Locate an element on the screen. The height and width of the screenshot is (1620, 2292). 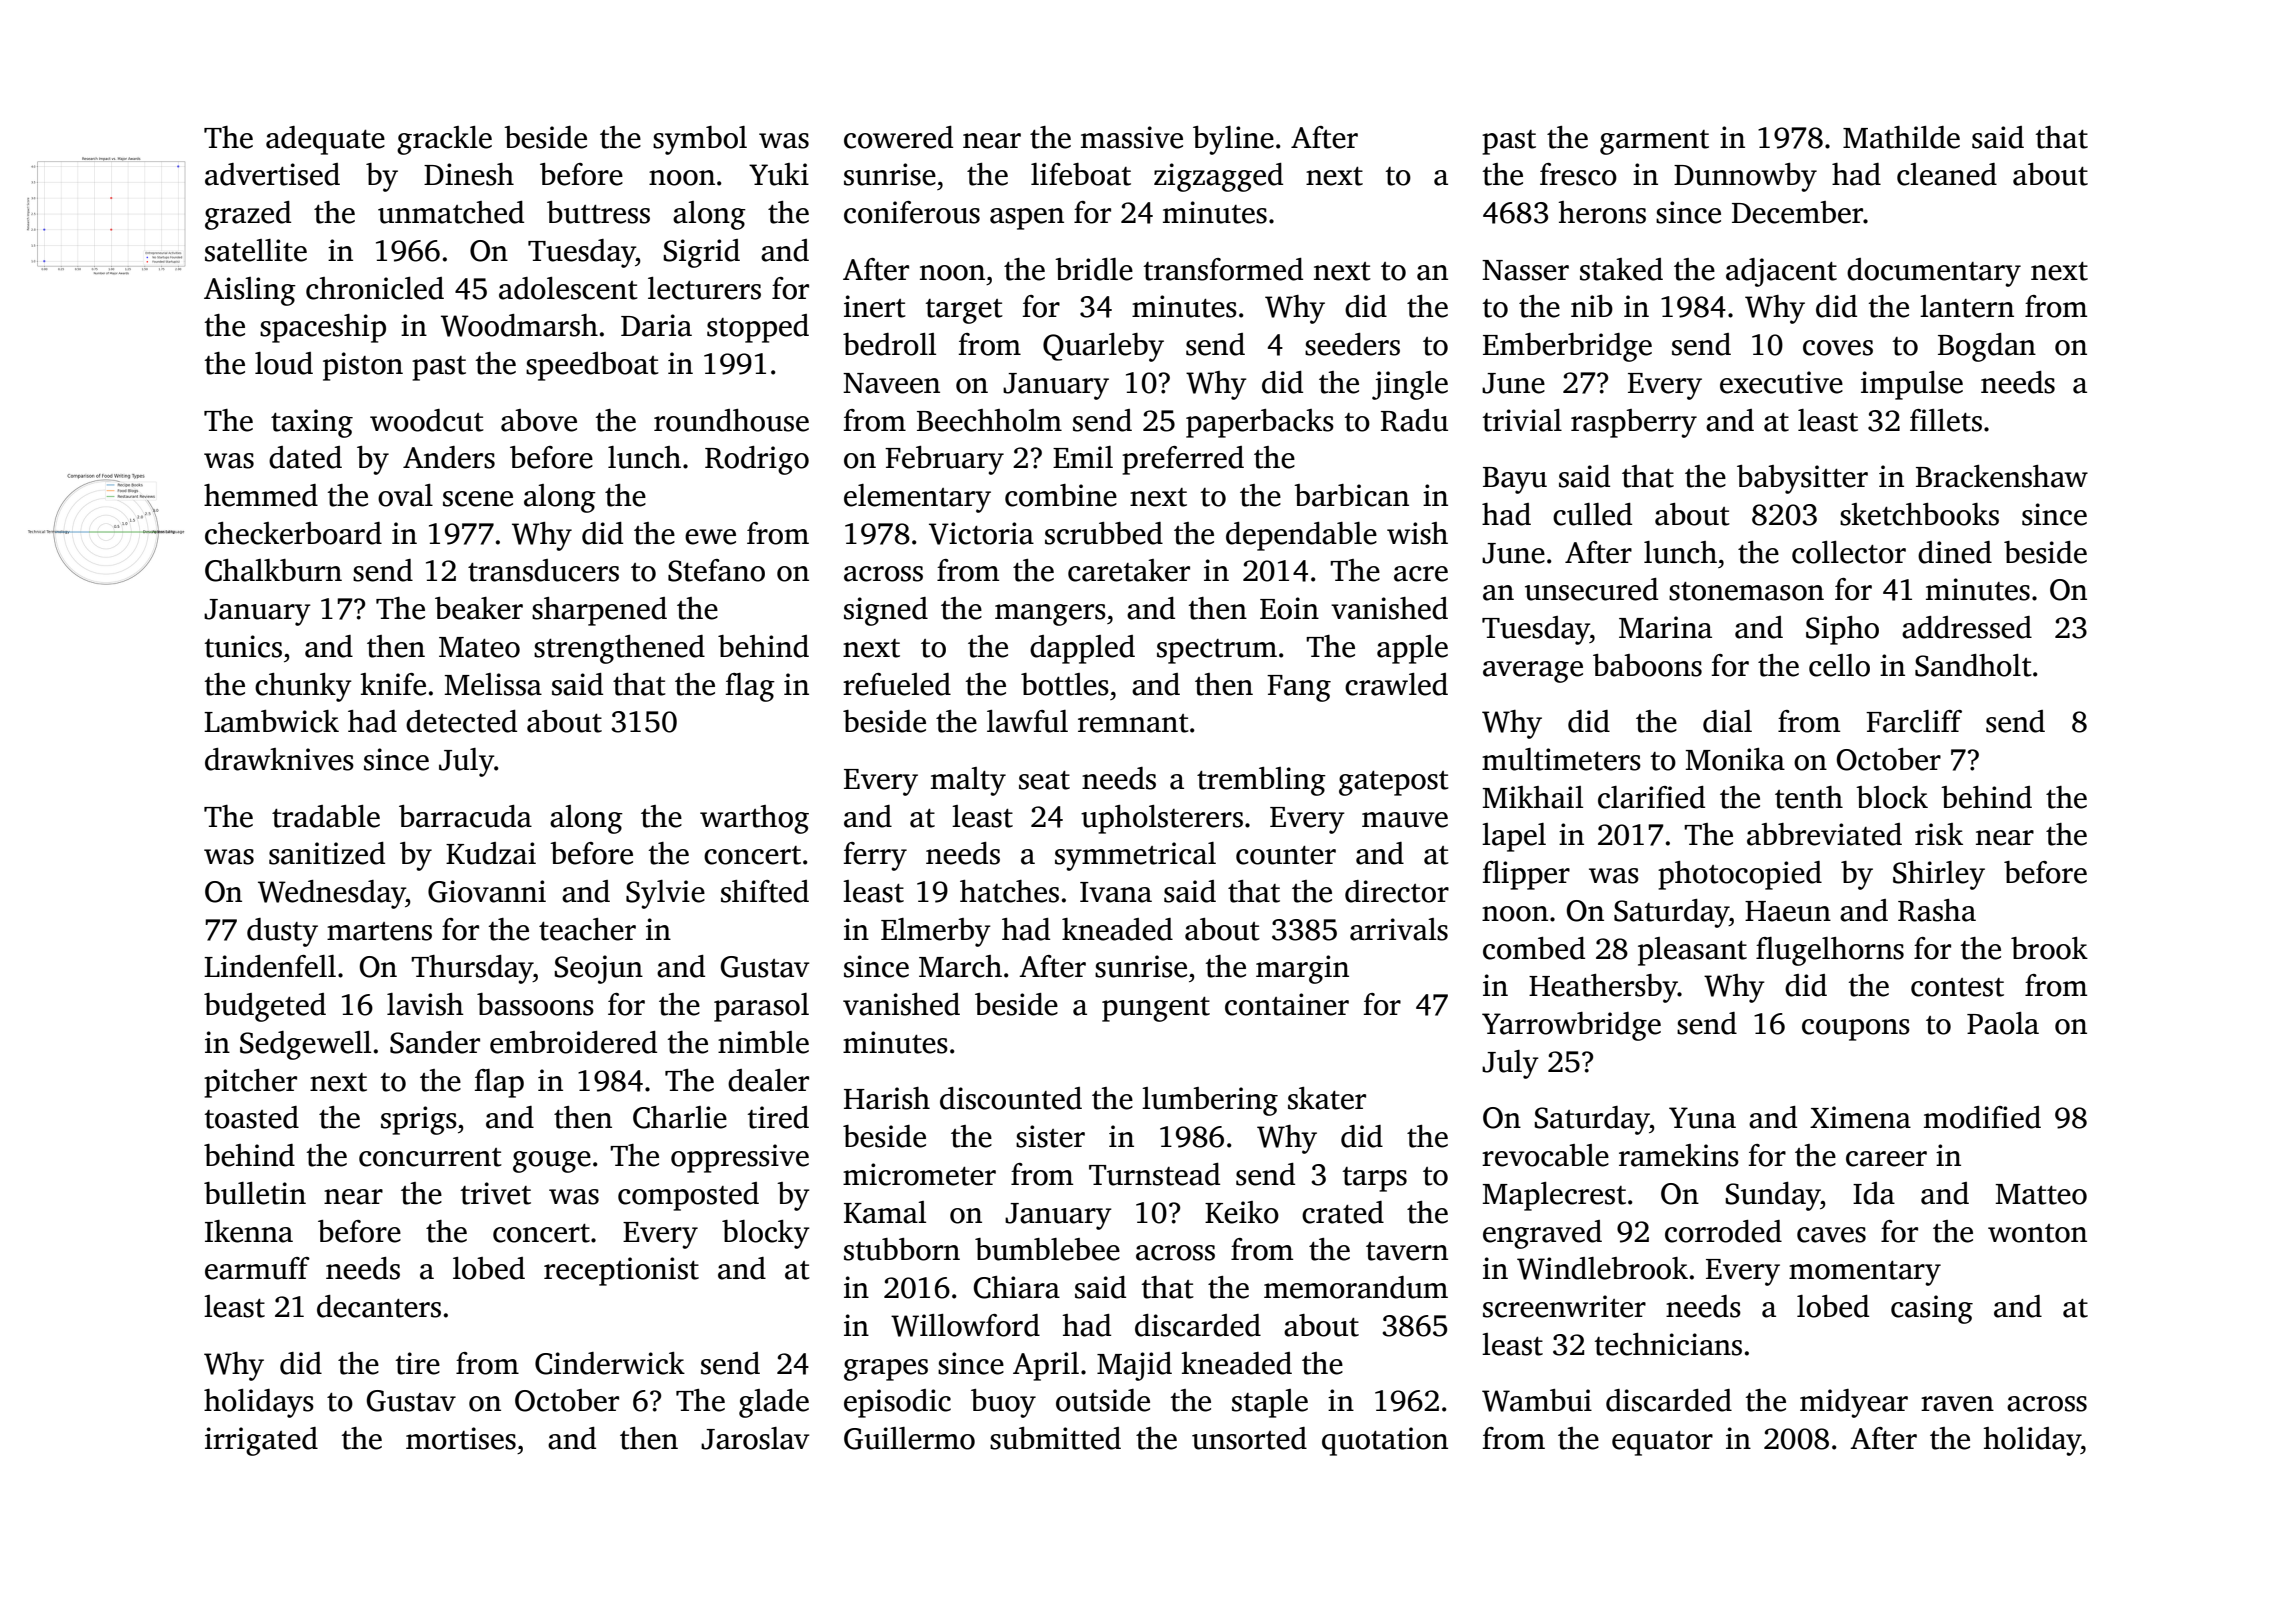
adequate is located at coordinates (325, 140).
